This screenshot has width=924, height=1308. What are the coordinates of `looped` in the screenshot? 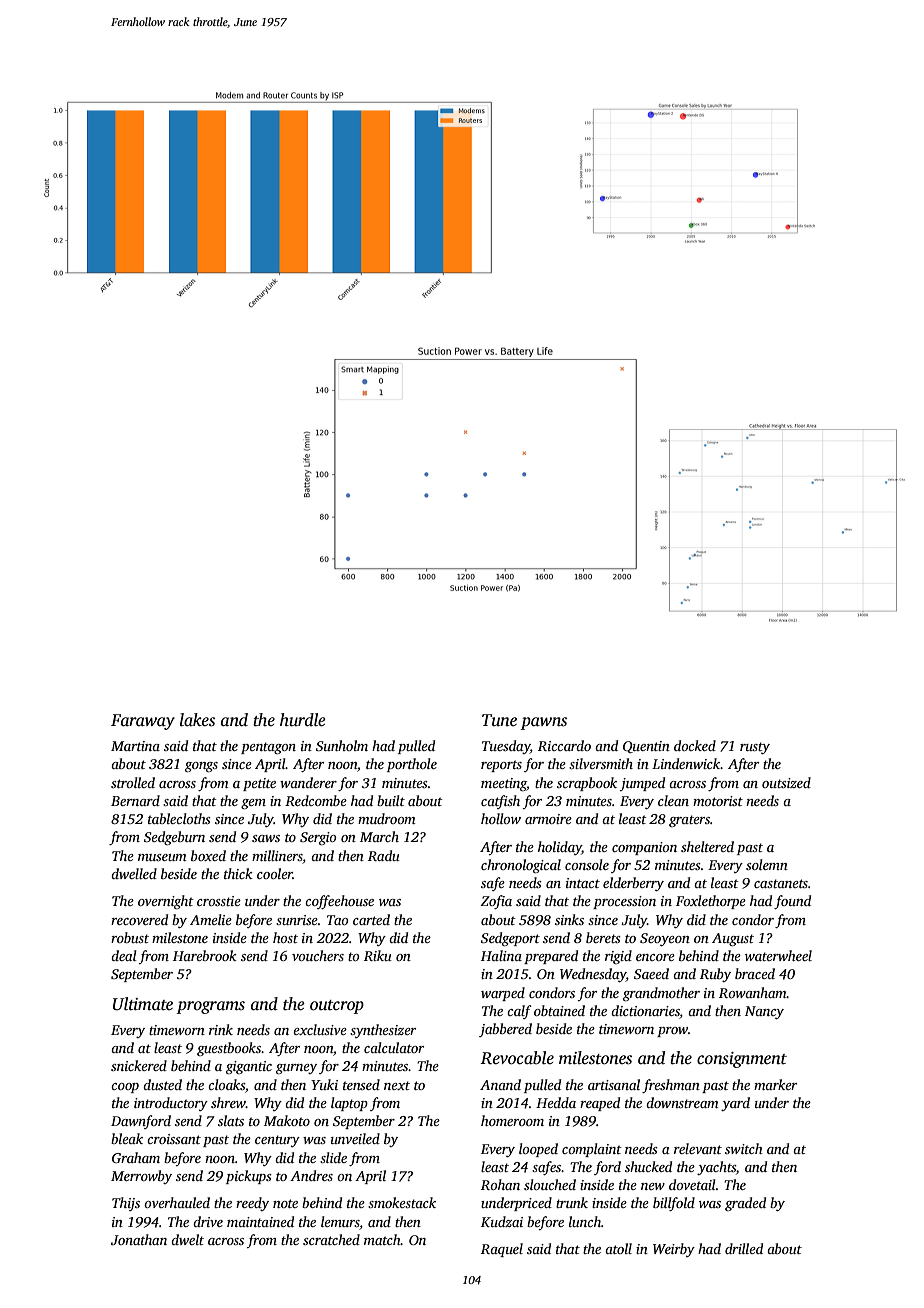 It's located at (538, 1150).
